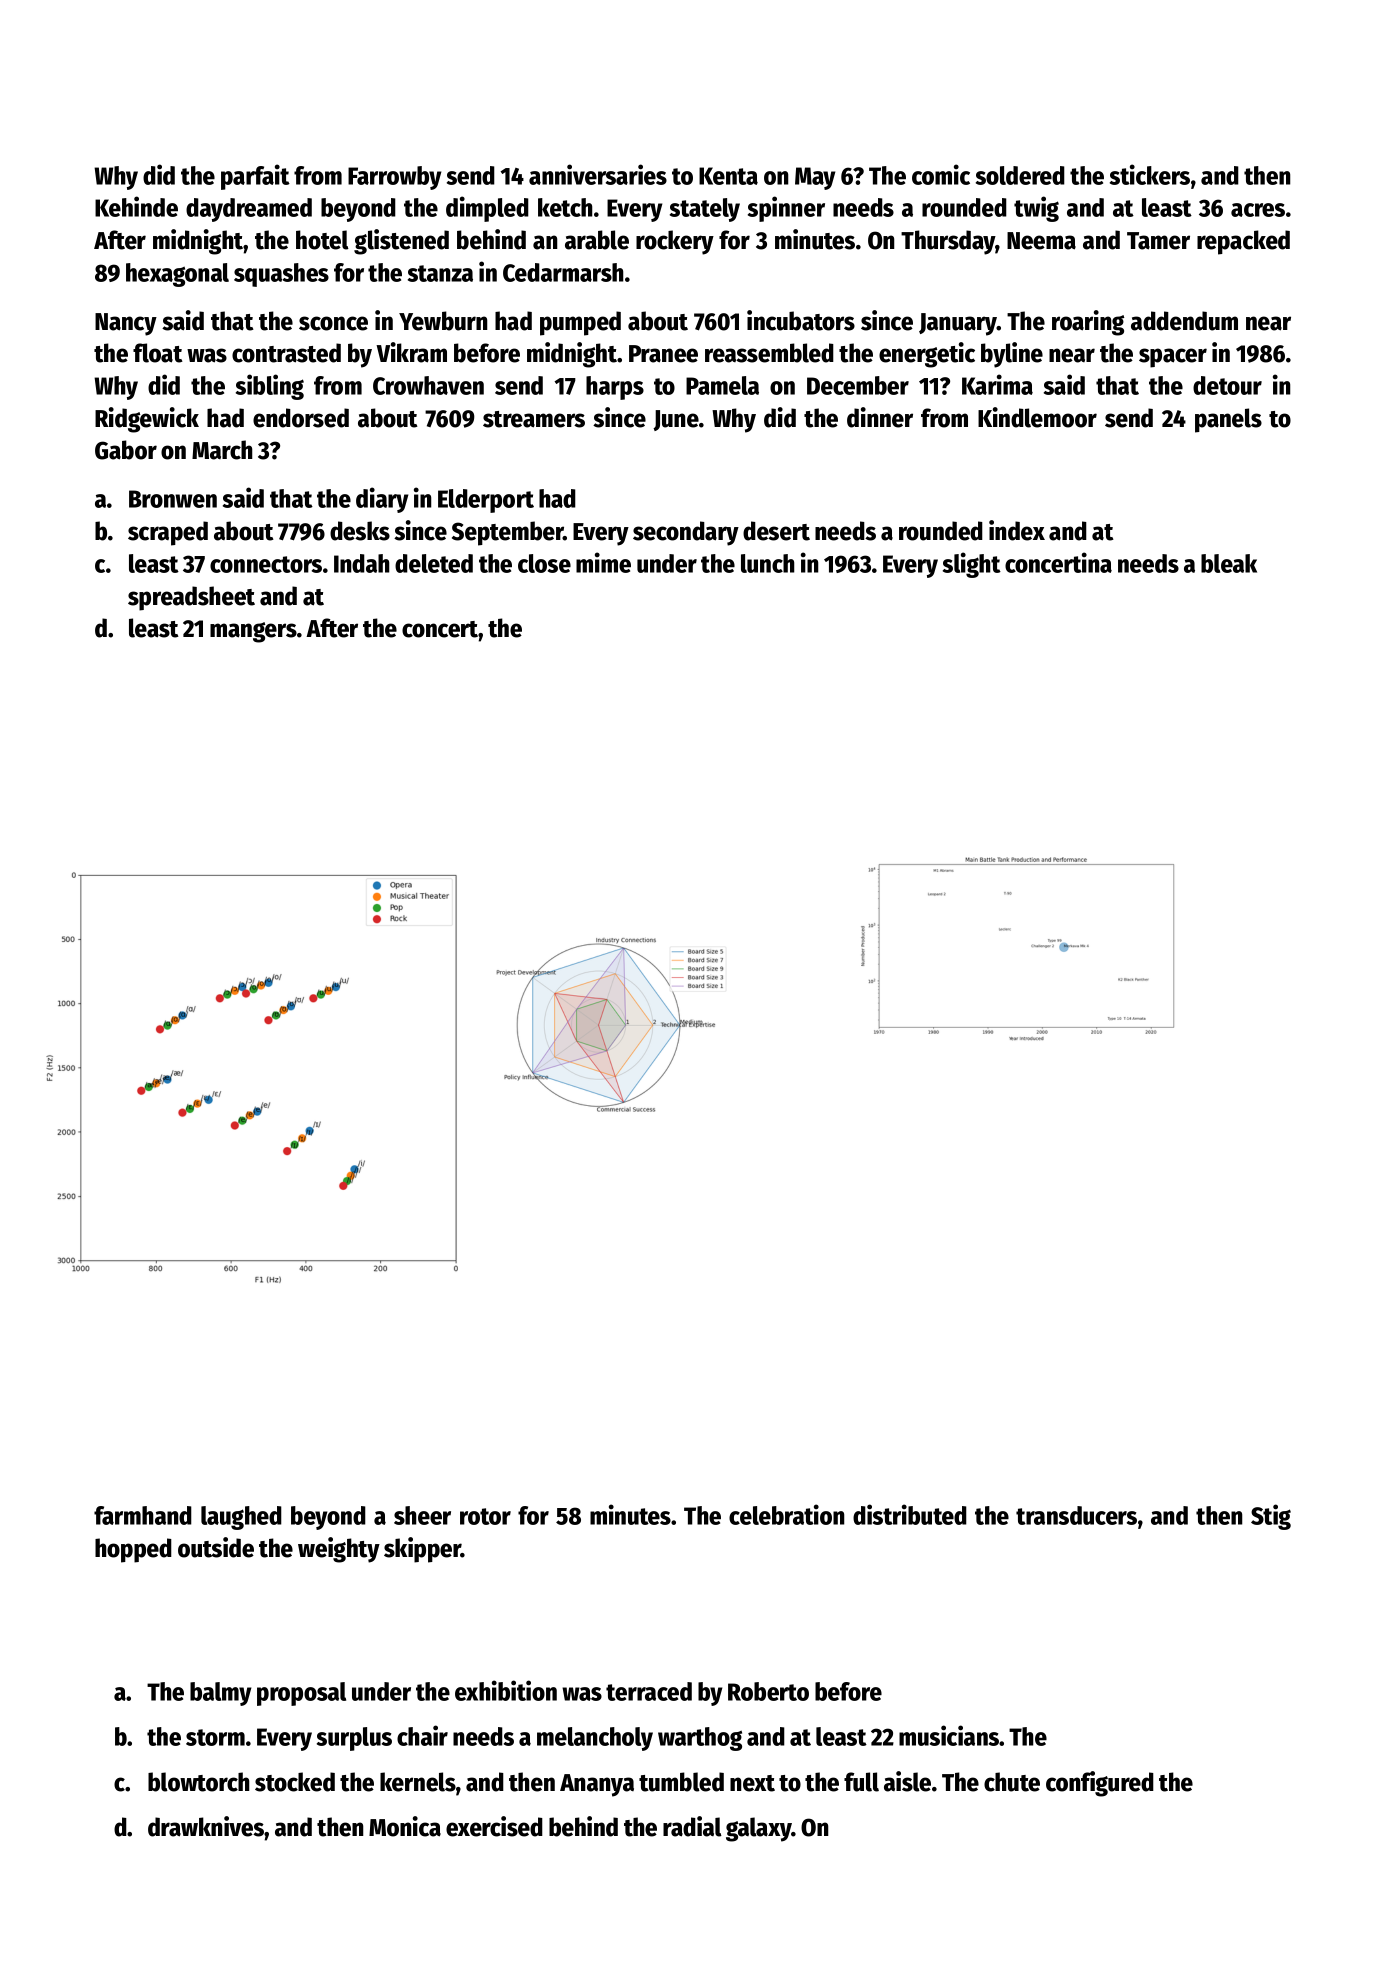 The height and width of the image is (1969, 1386). I want to click on chute, so click(1012, 1782).
